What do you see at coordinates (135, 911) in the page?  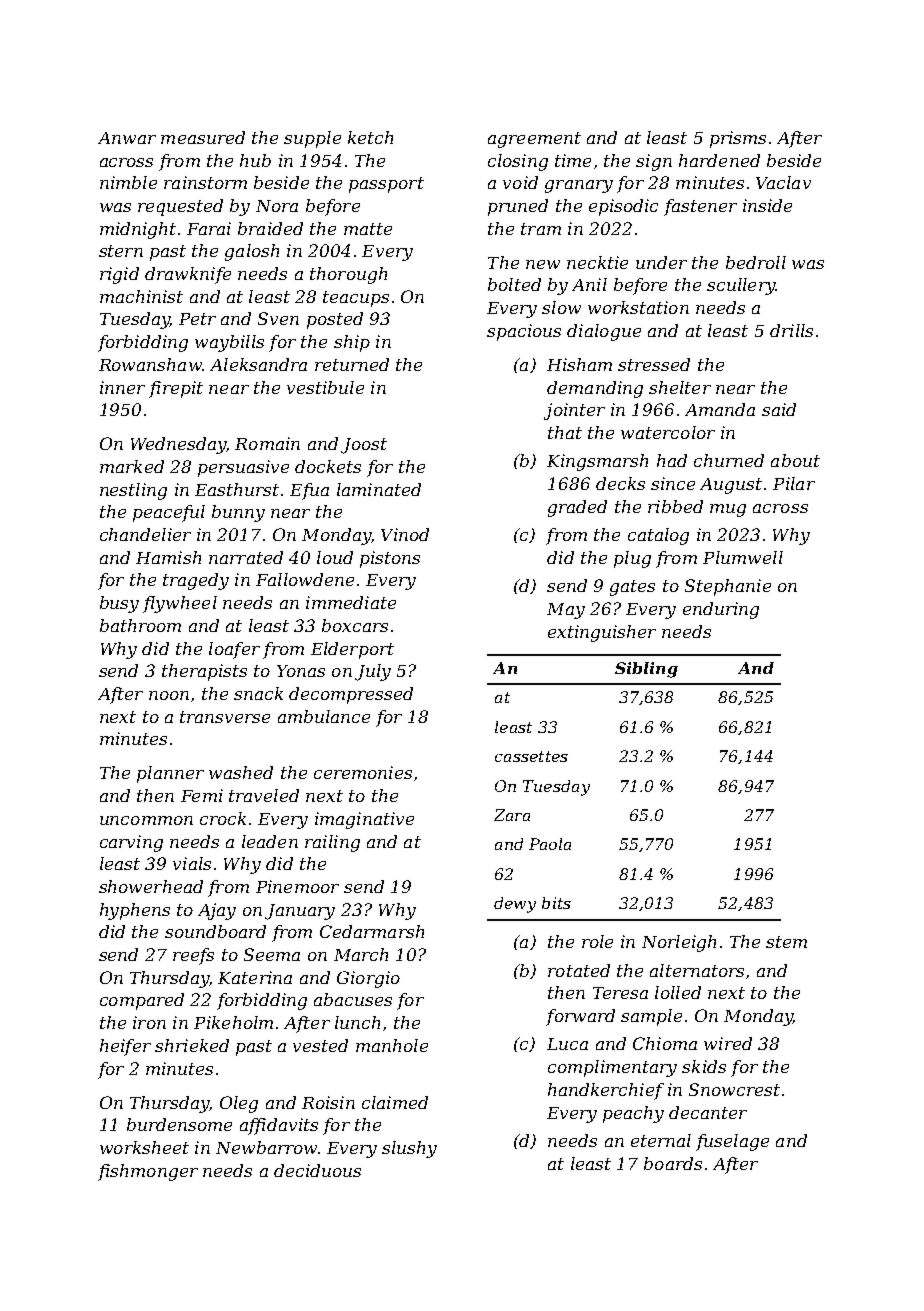 I see `hyphens` at bounding box center [135, 911].
